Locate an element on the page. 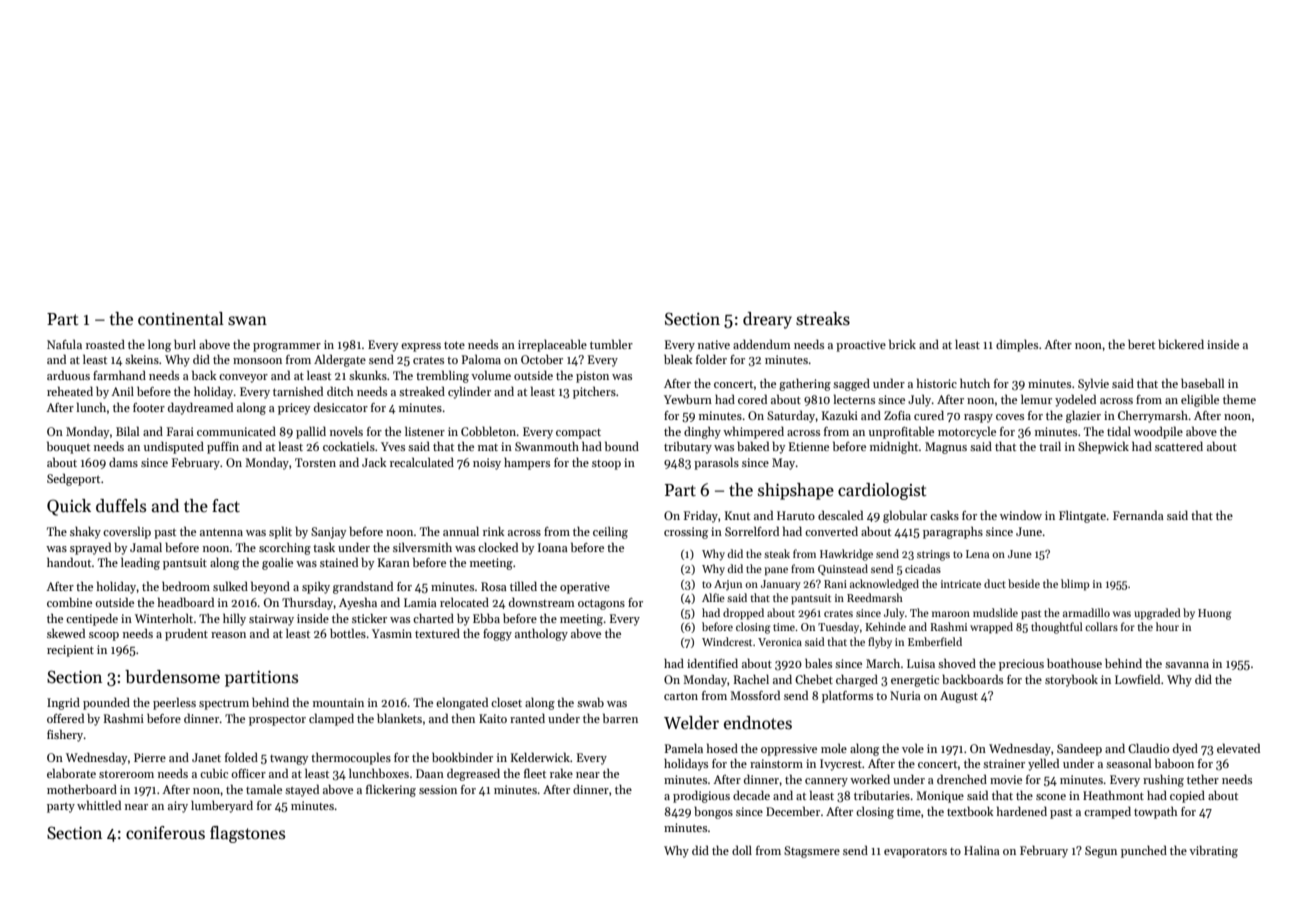 This page has width=1308, height=924. Ioana is located at coordinates (553, 547).
